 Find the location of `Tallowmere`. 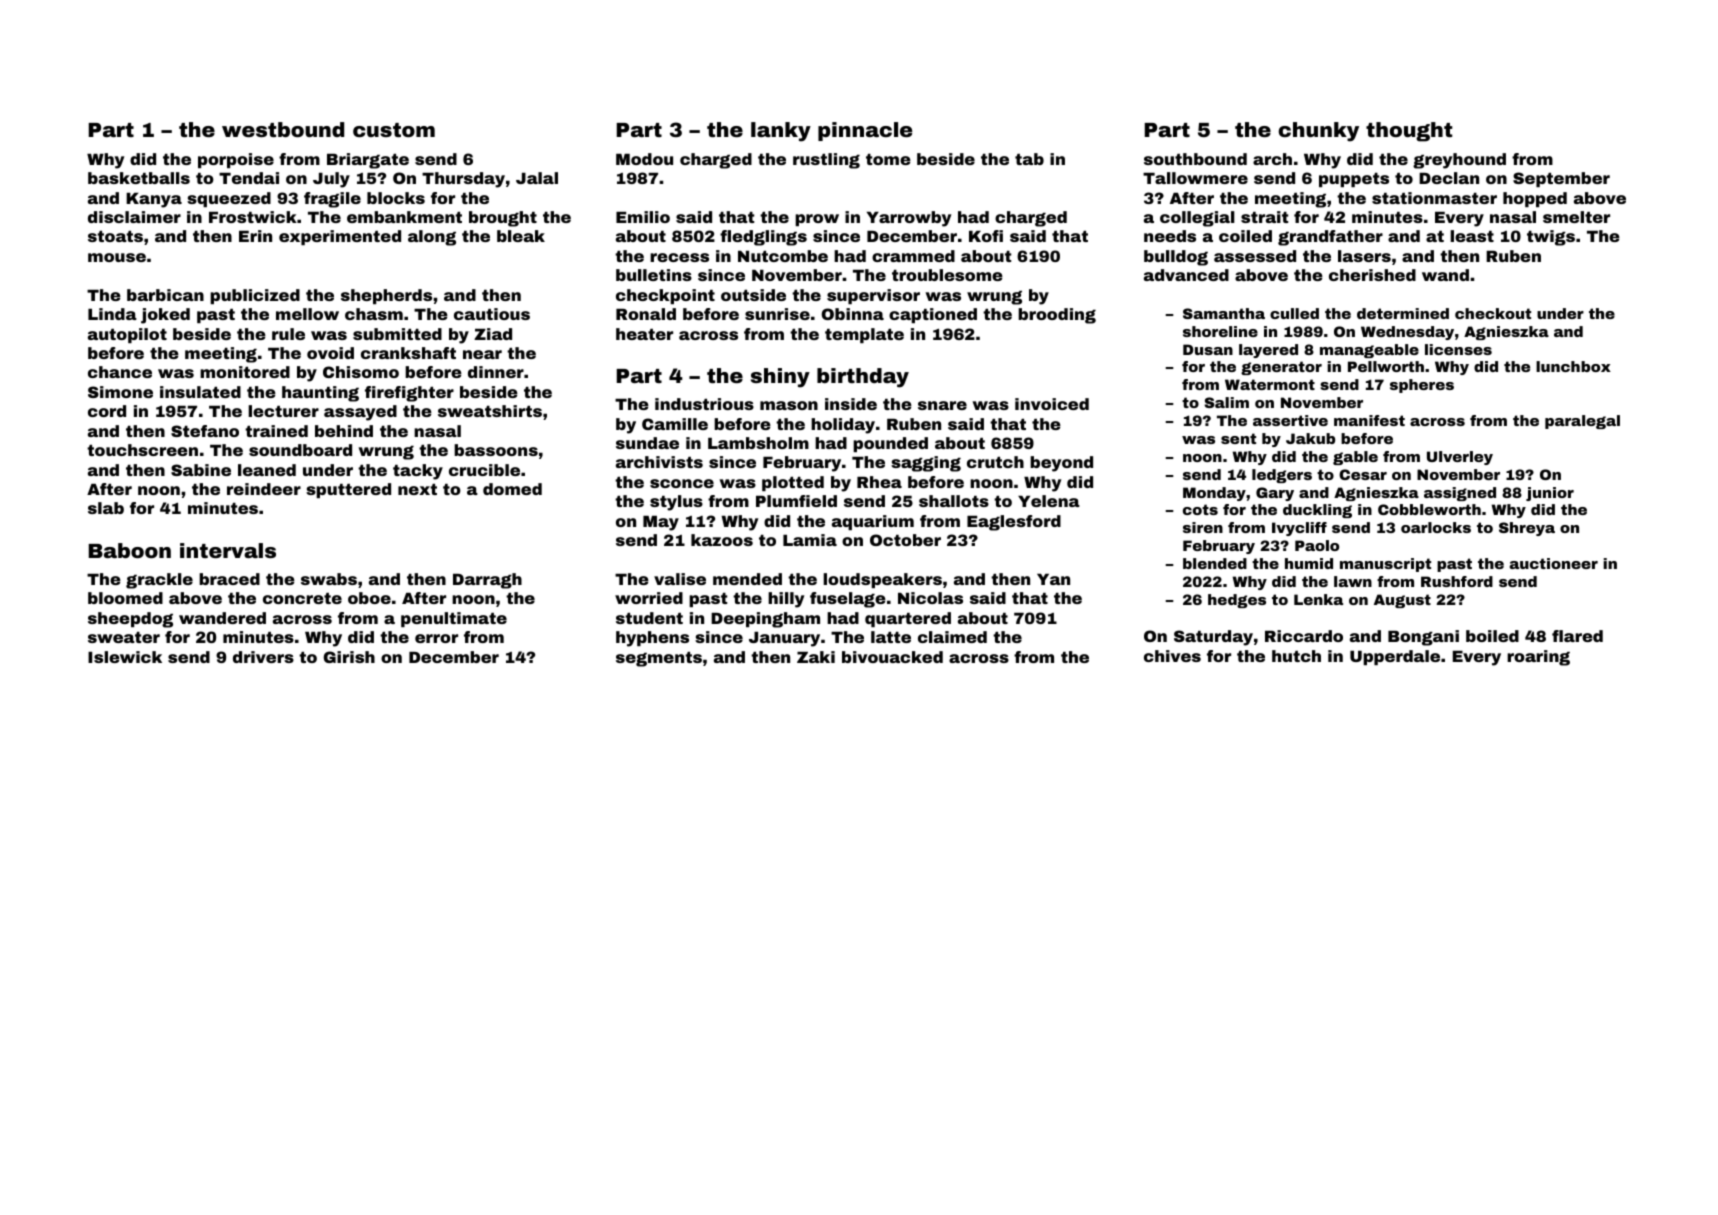

Tallowmere is located at coordinates (1195, 178).
